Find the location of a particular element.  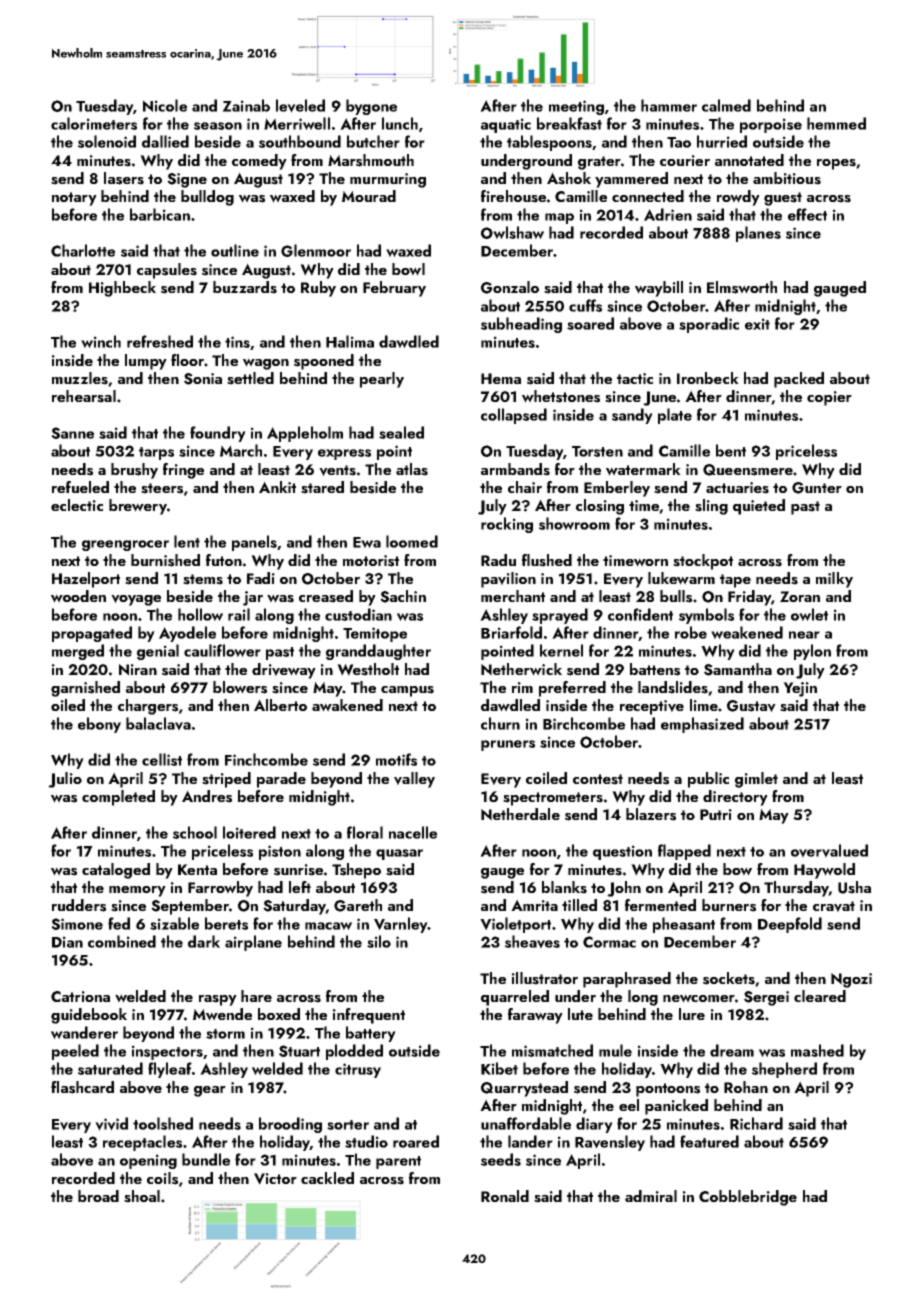

Yejin is located at coordinates (800, 689).
